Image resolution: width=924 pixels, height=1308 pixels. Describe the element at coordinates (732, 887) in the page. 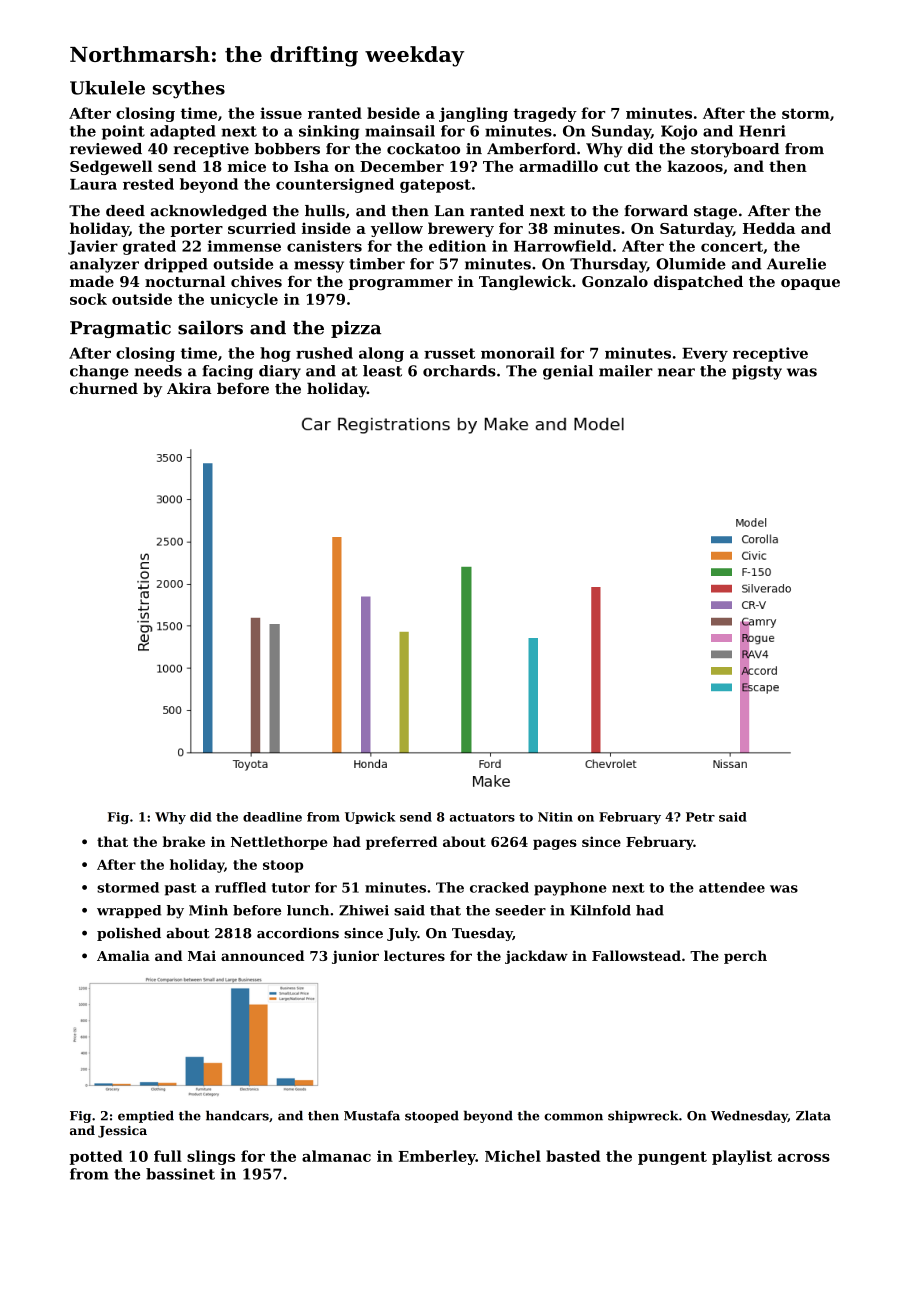

I see `attendee` at that location.
